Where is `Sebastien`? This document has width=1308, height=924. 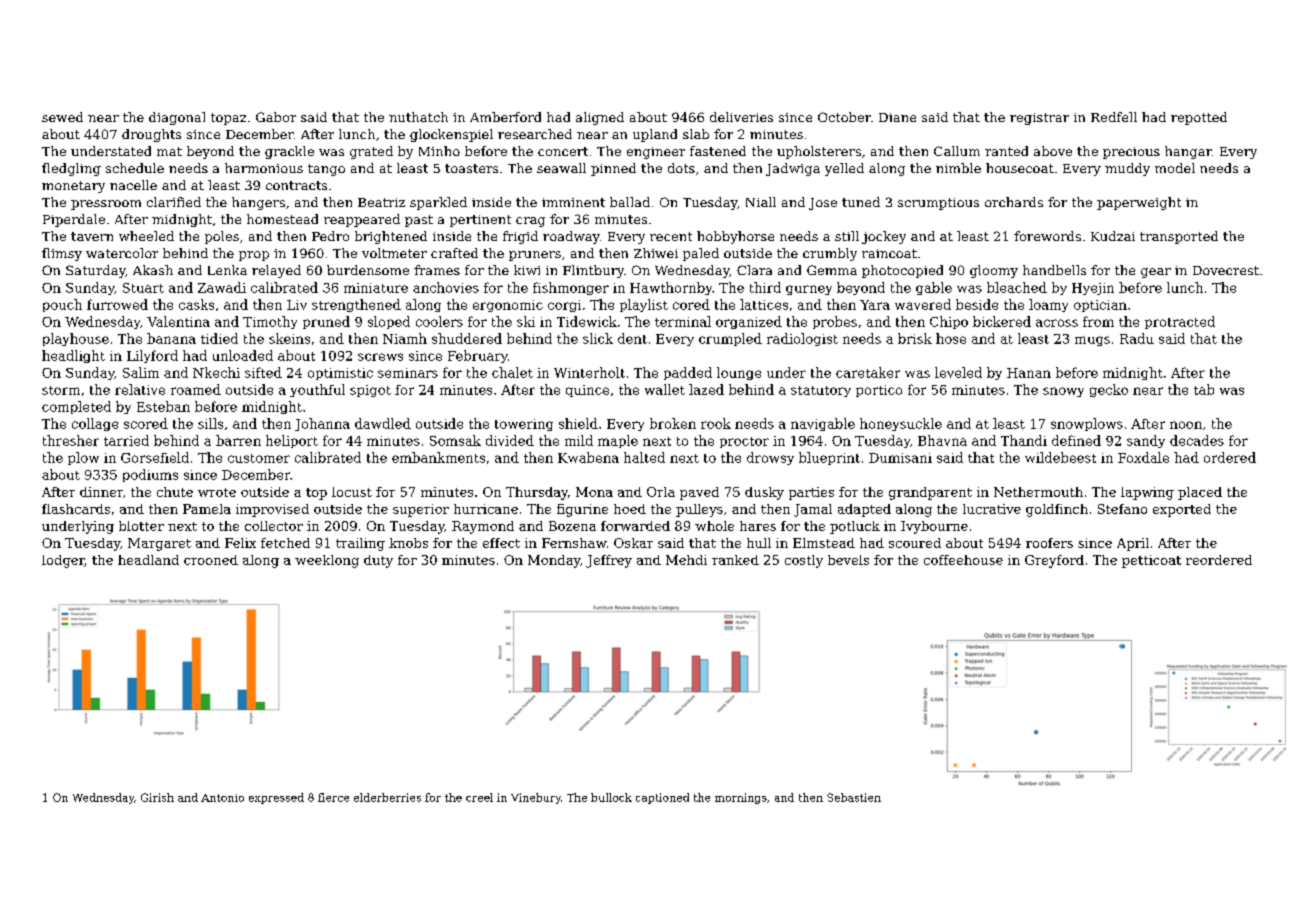
Sebastien is located at coordinates (854, 797).
